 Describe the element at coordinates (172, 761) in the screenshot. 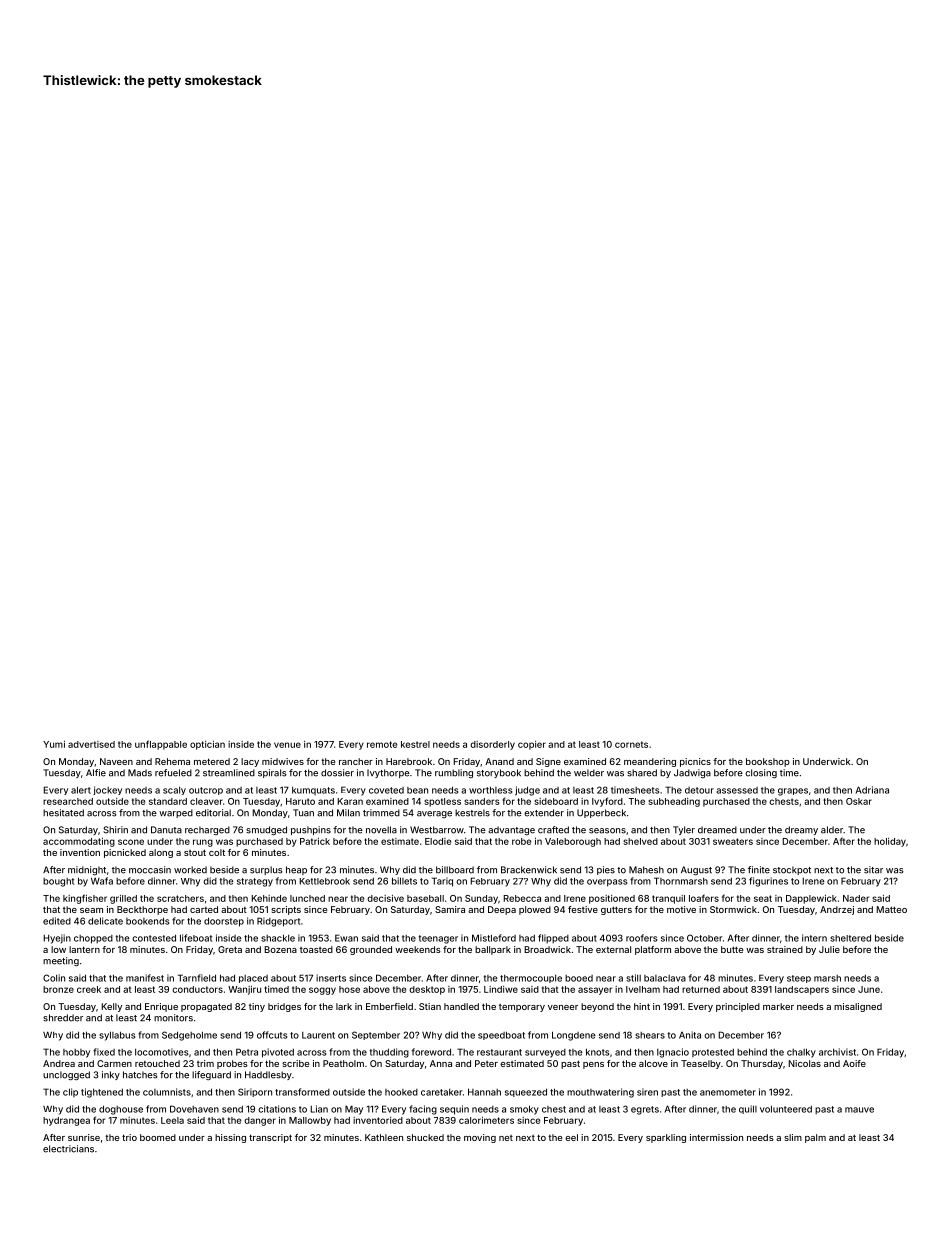

I see `Rehema` at that location.
